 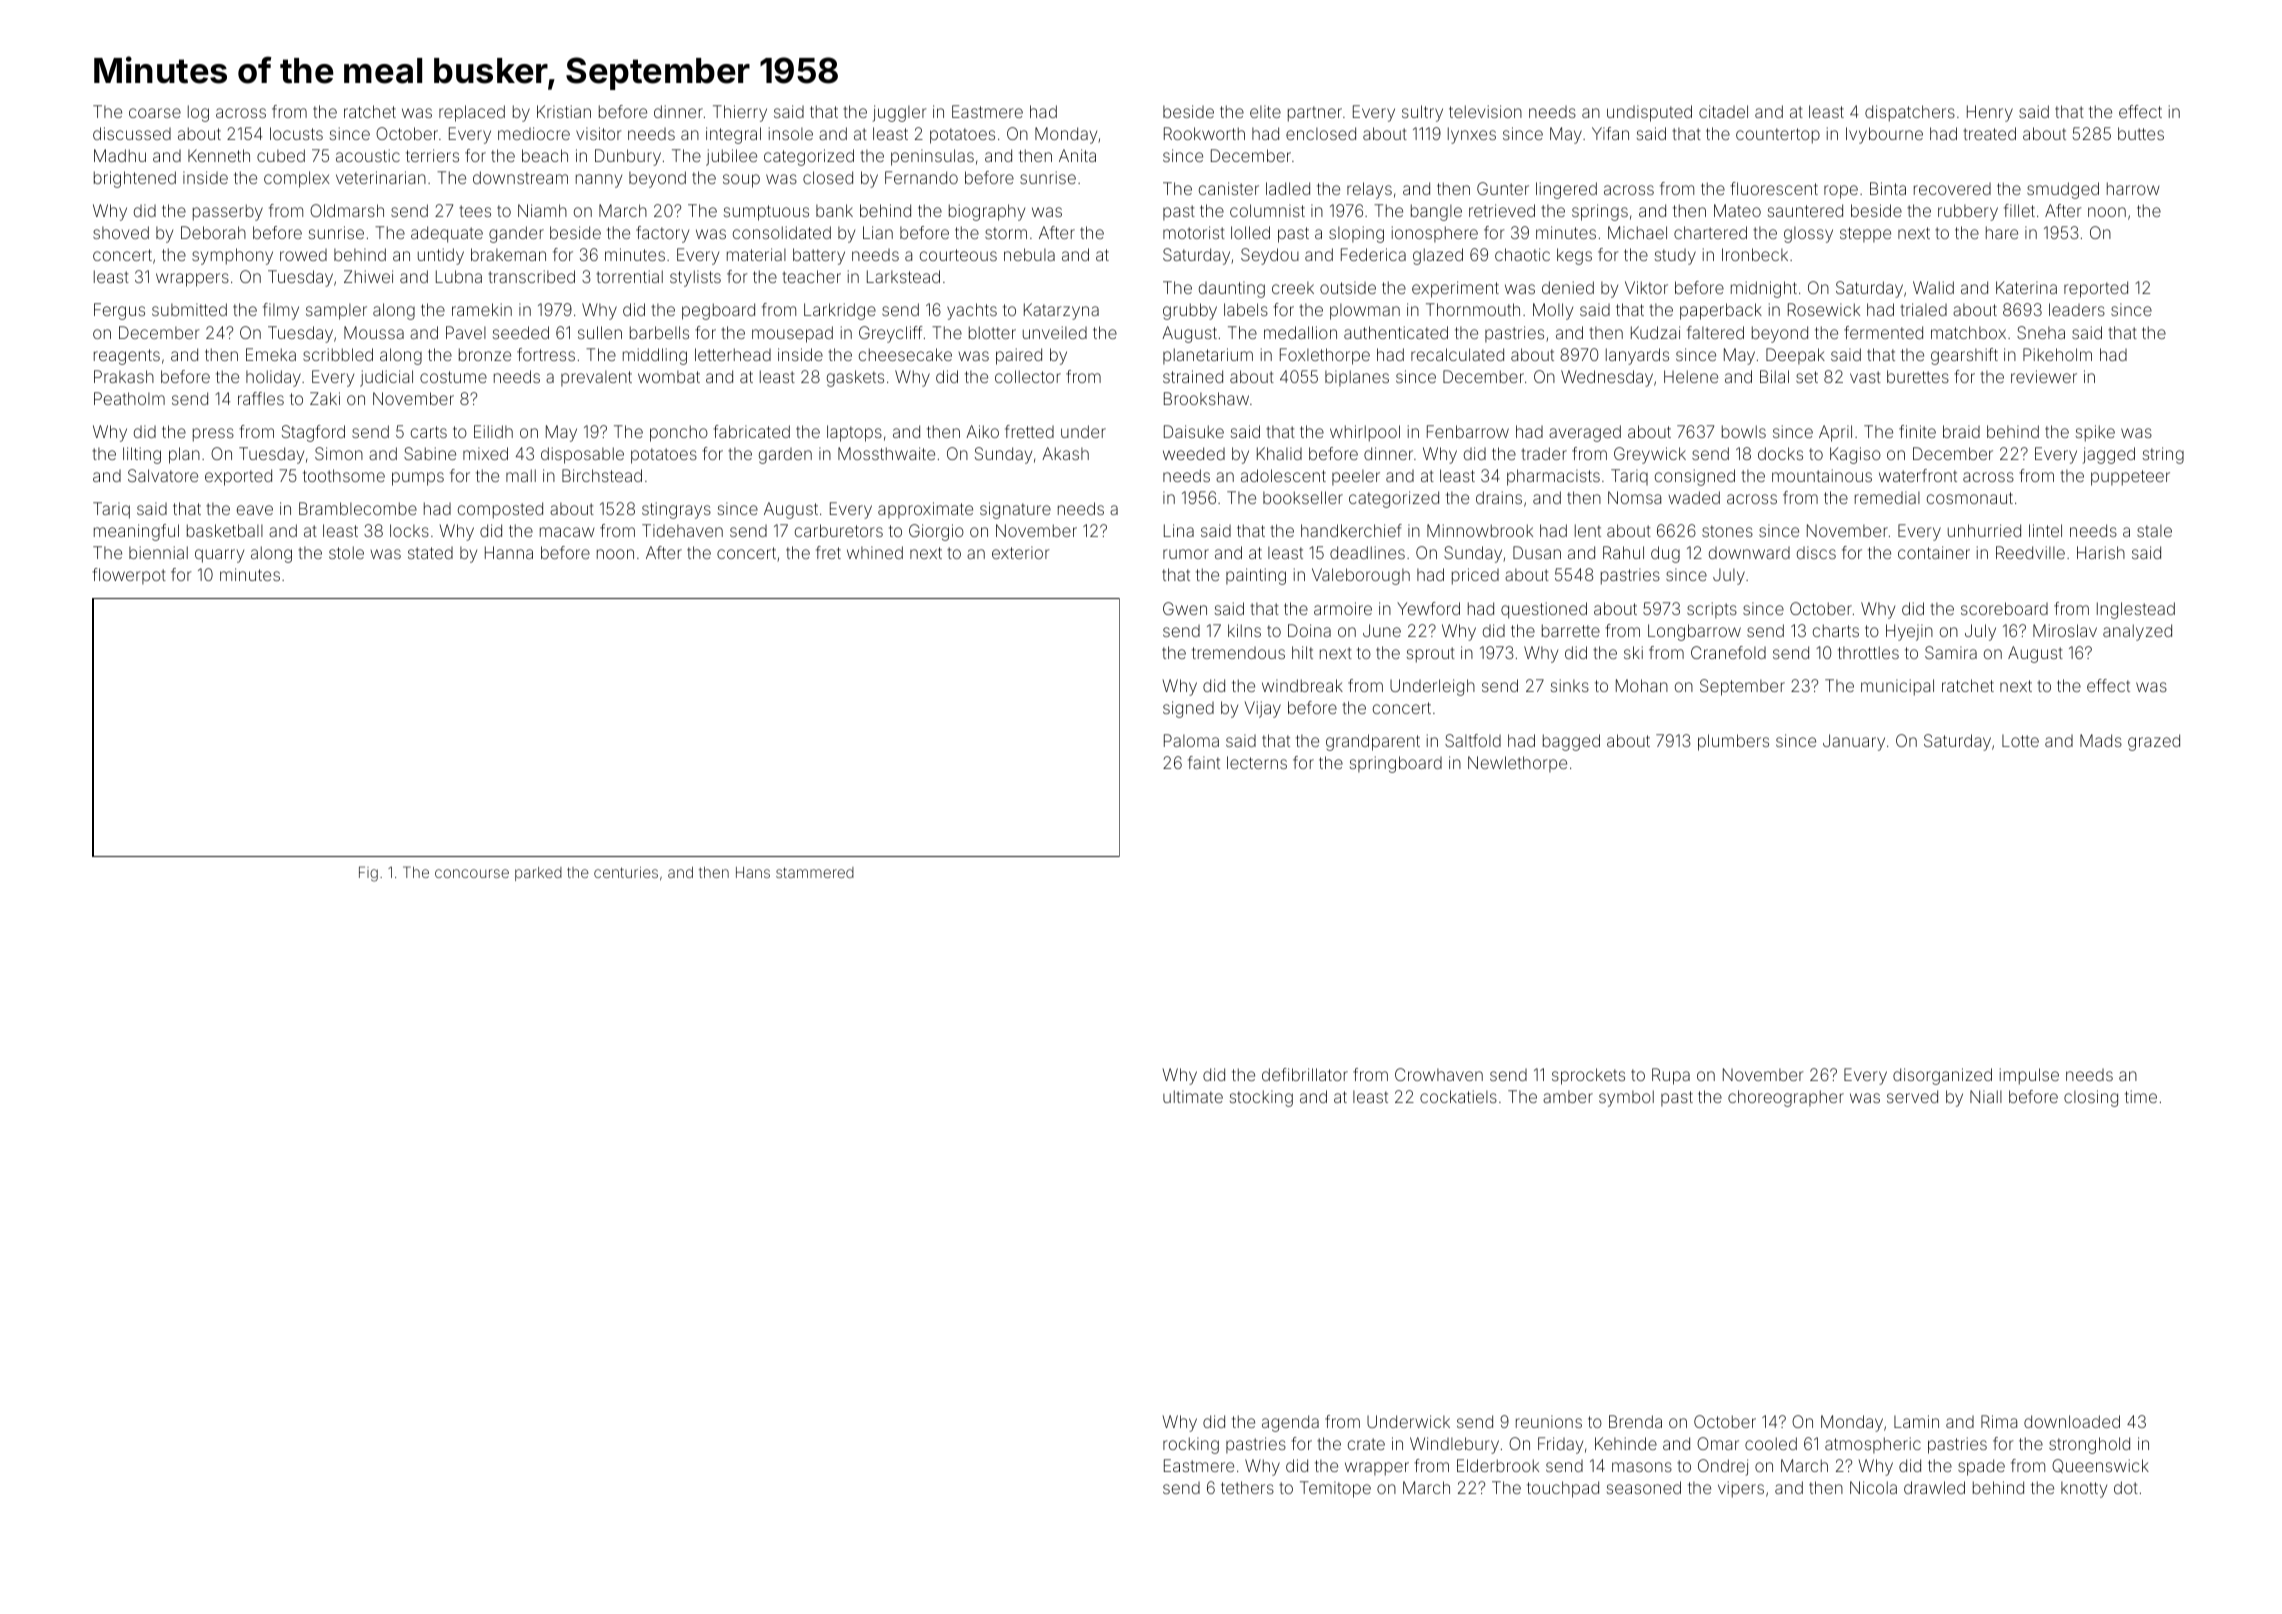 What do you see at coordinates (1191, 1445) in the document?
I see `rocking` at bounding box center [1191, 1445].
